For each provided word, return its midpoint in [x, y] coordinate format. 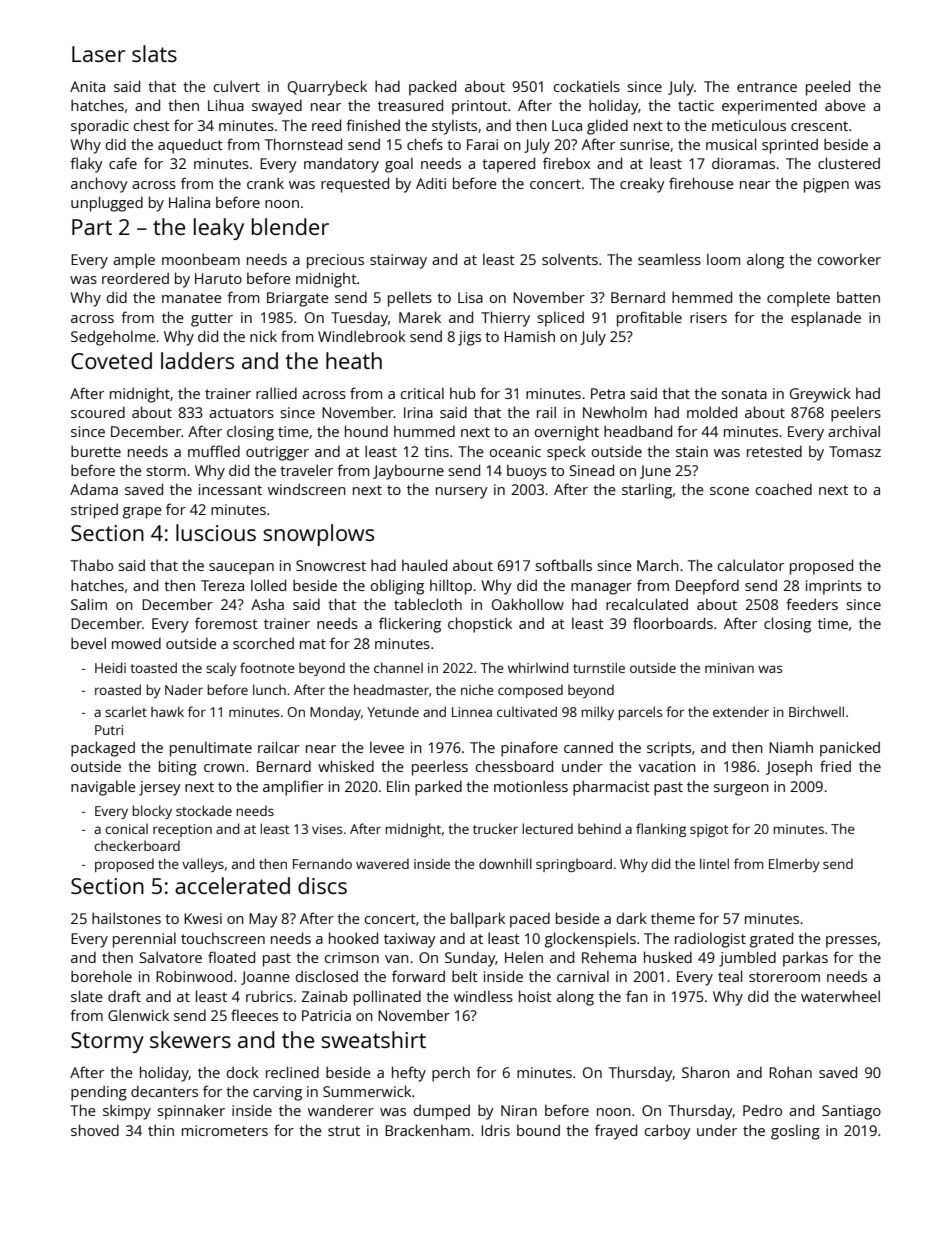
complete [798, 299]
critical [422, 393]
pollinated [387, 998]
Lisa [470, 297]
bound [538, 1130]
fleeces [254, 1015]
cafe [123, 163]
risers [708, 317]
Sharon [706, 1072]
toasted [153, 667]
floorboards [673, 623]
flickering [410, 625]
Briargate [298, 299]
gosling [795, 1132]
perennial [144, 940]
